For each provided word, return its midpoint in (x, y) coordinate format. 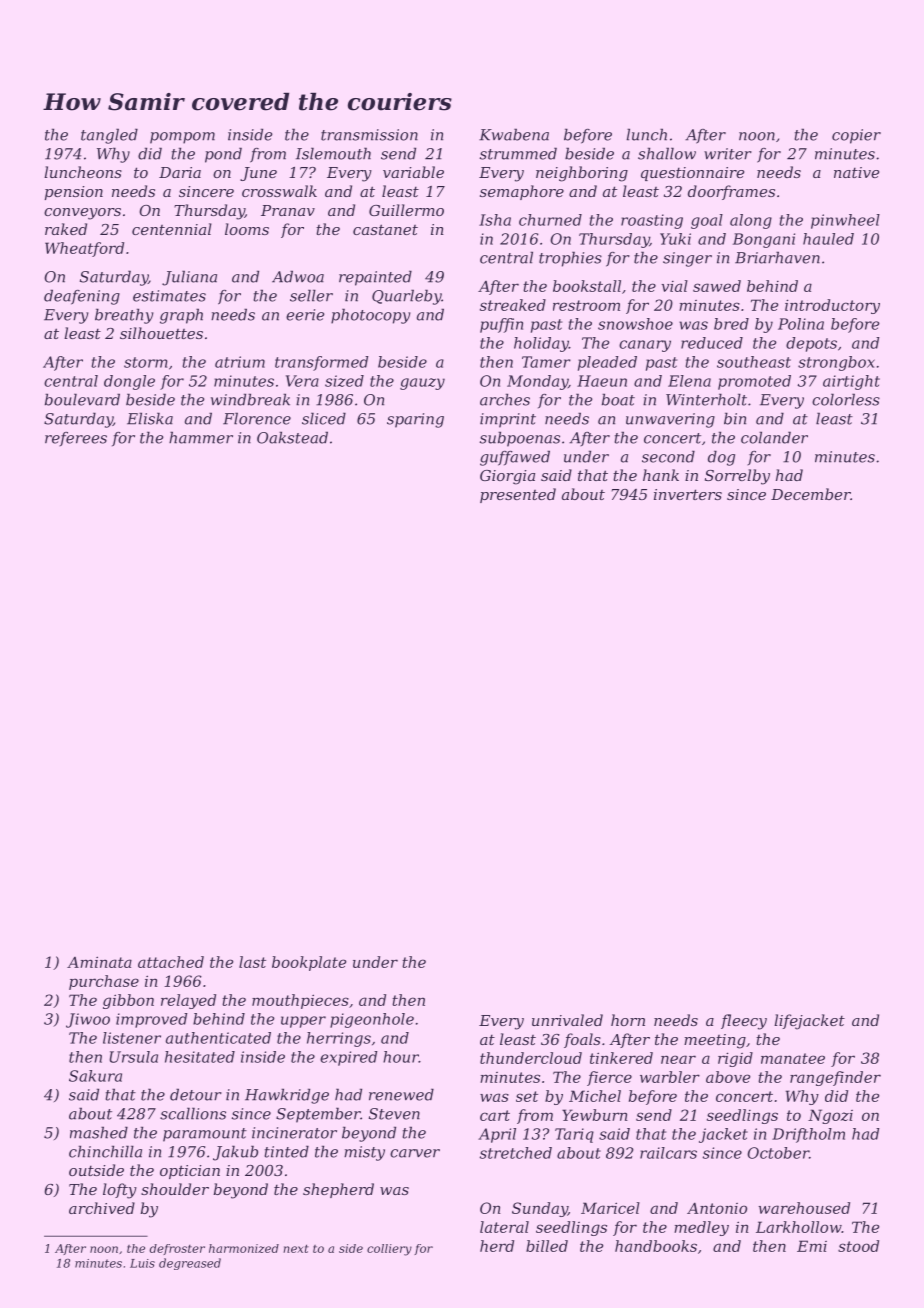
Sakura (95, 1076)
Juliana (189, 278)
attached (171, 962)
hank (661, 475)
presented (518, 495)
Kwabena (514, 134)
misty (364, 1153)
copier (856, 136)
